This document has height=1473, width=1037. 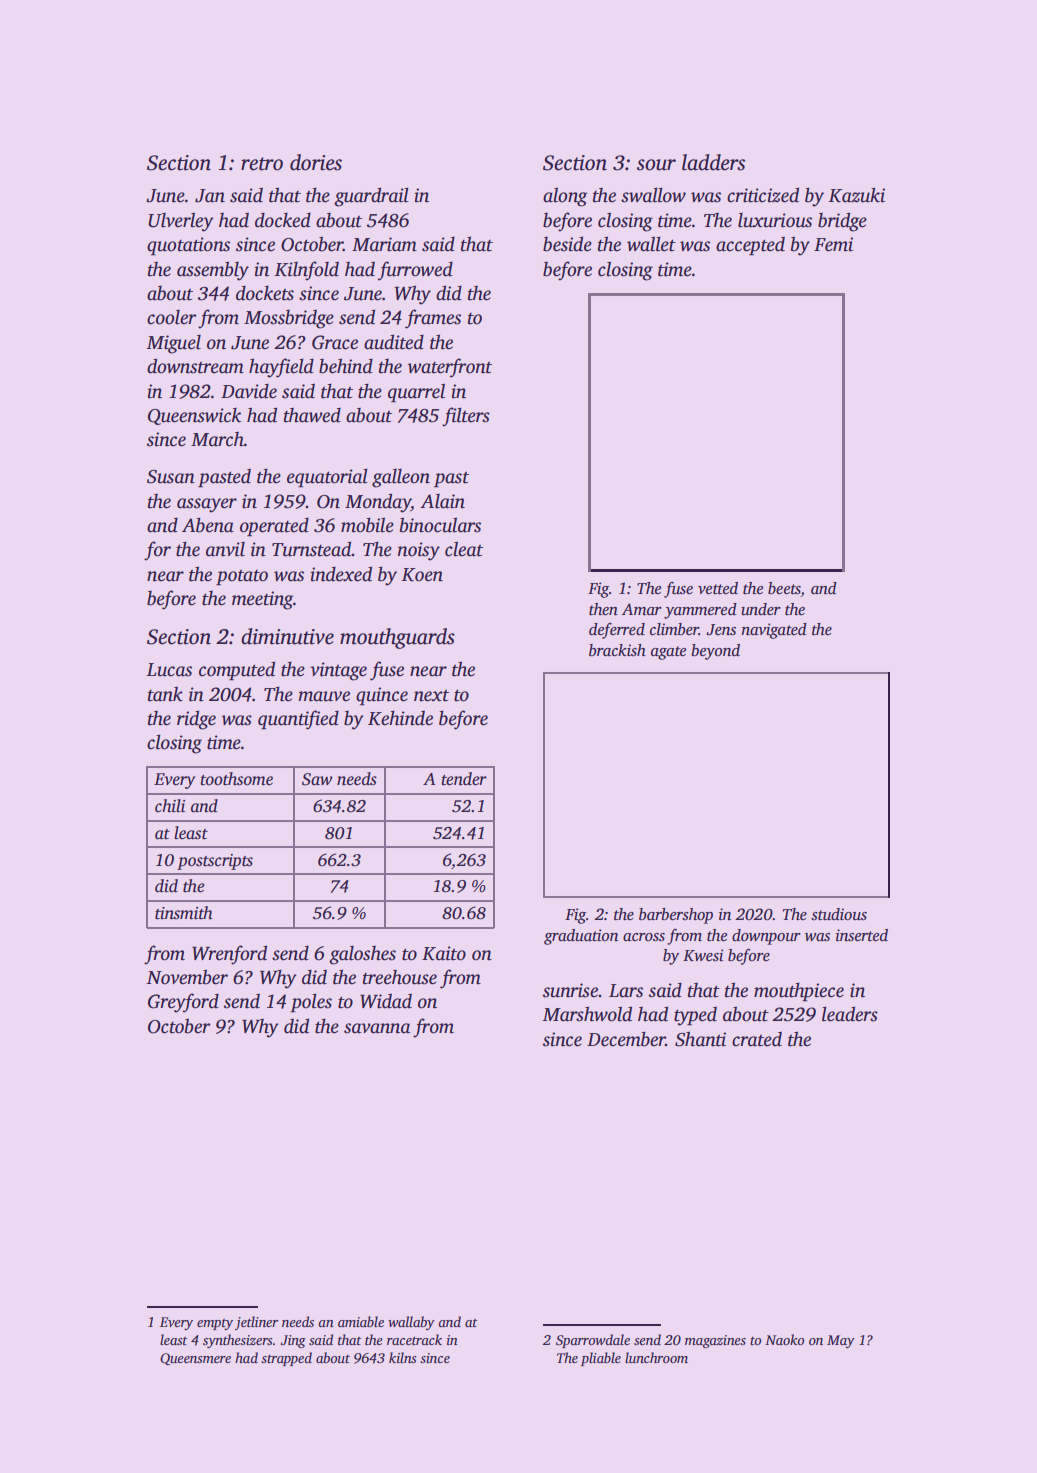 What do you see at coordinates (400, 718) in the document?
I see `Kehinde` at bounding box center [400, 718].
